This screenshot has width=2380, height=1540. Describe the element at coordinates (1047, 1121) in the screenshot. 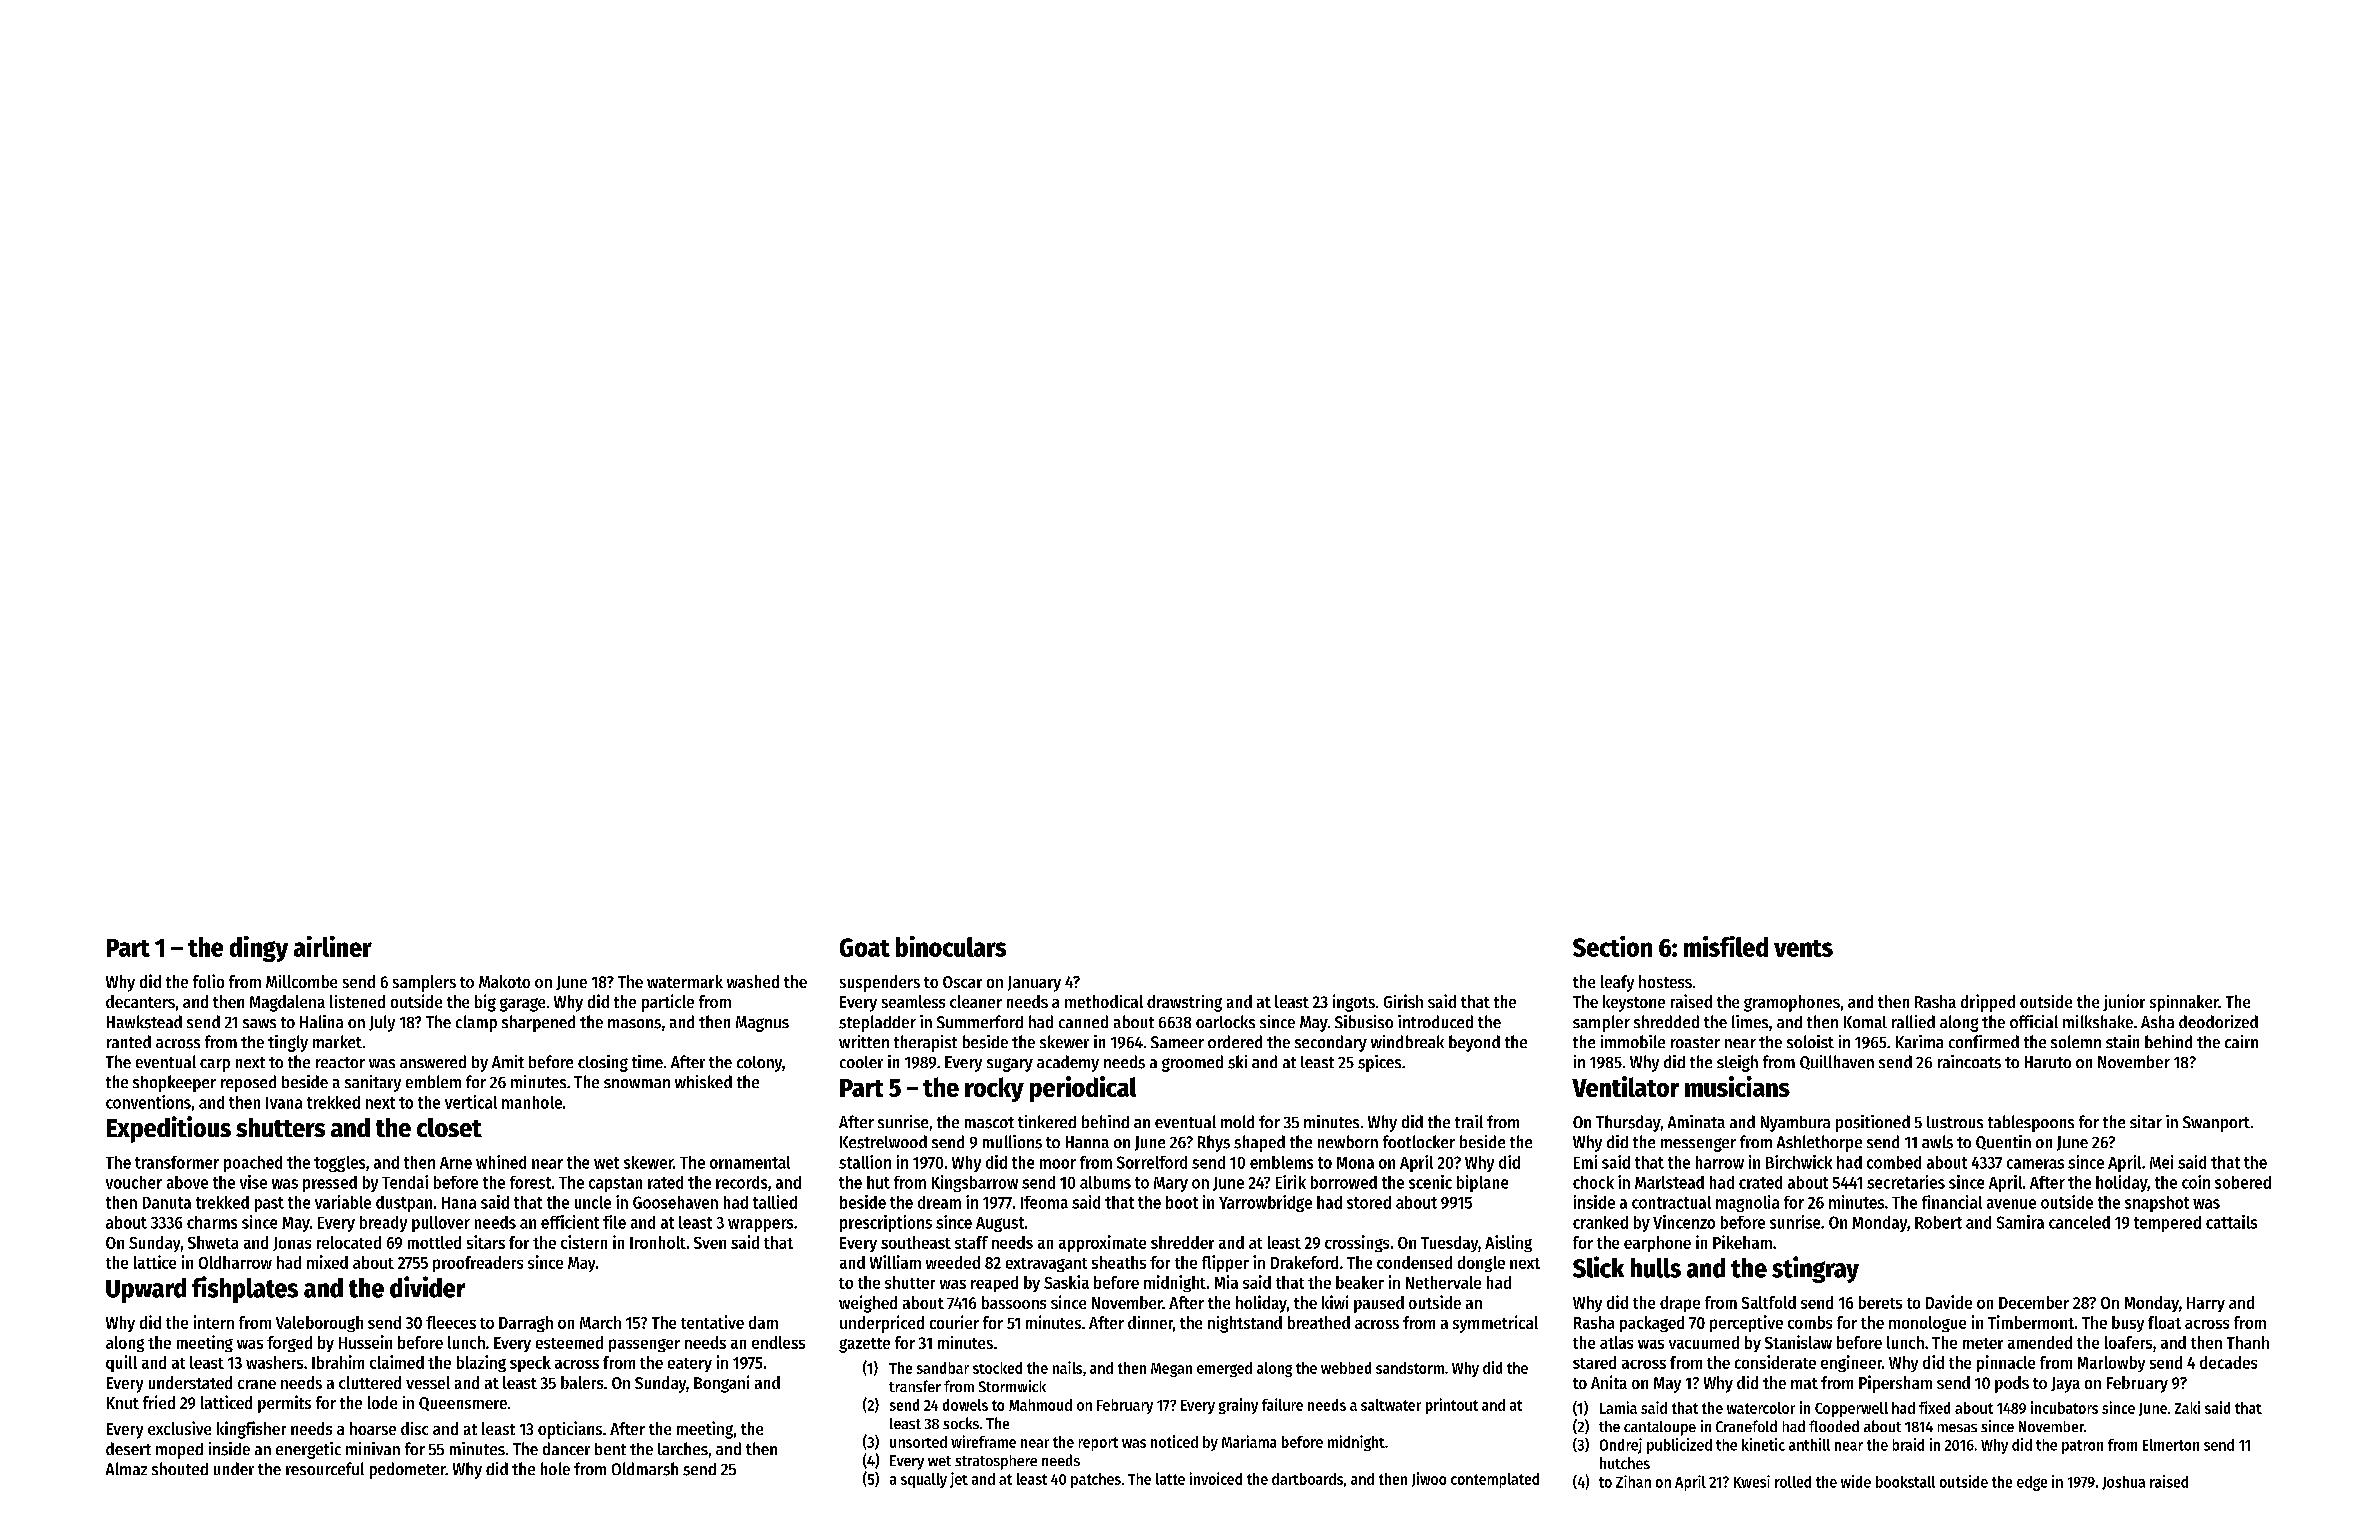

I see `tinkered` at that location.
